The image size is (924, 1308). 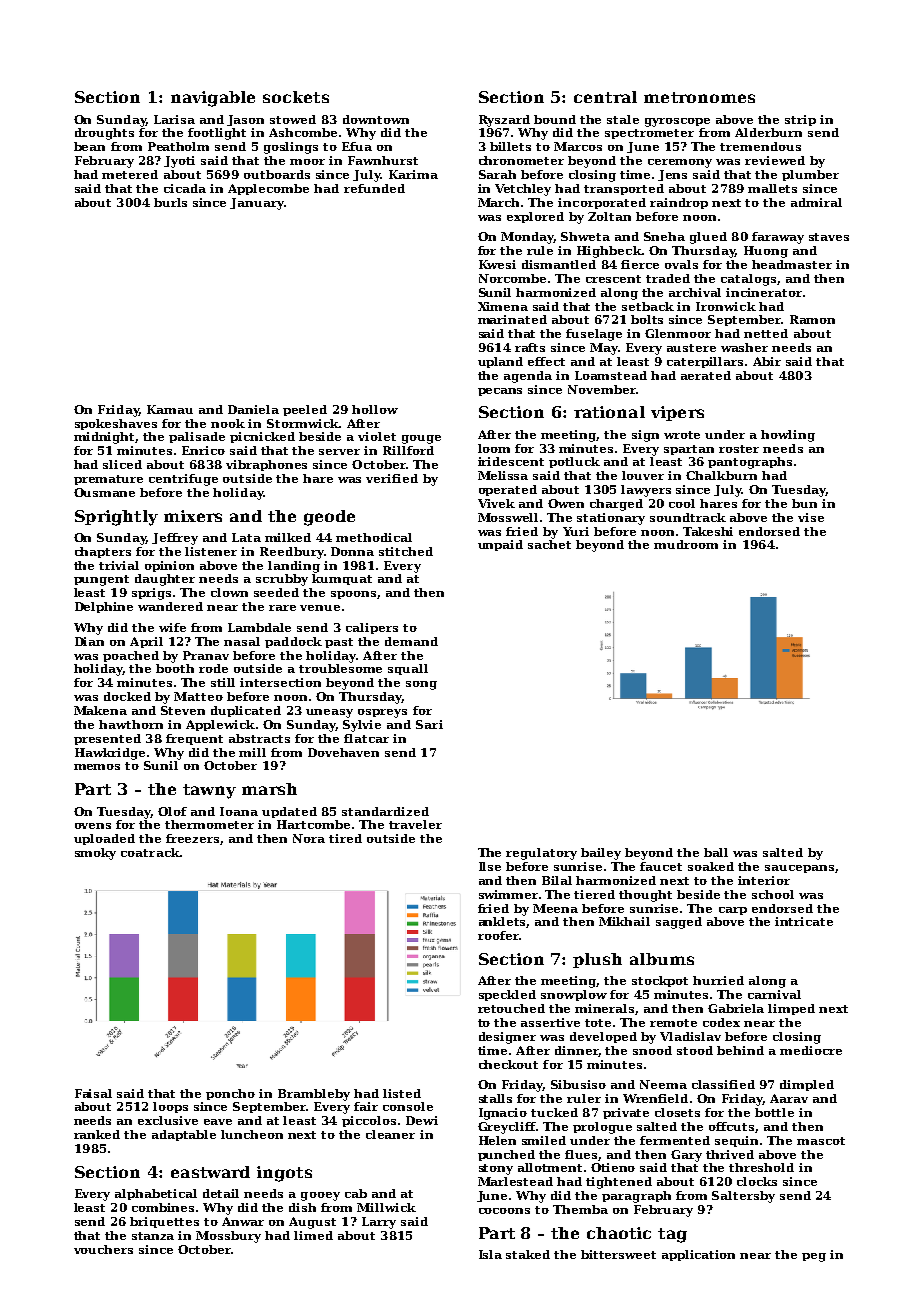 What do you see at coordinates (313, 1235) in the screenshot?
I see `limed` at bounding box center [313, 1235].
